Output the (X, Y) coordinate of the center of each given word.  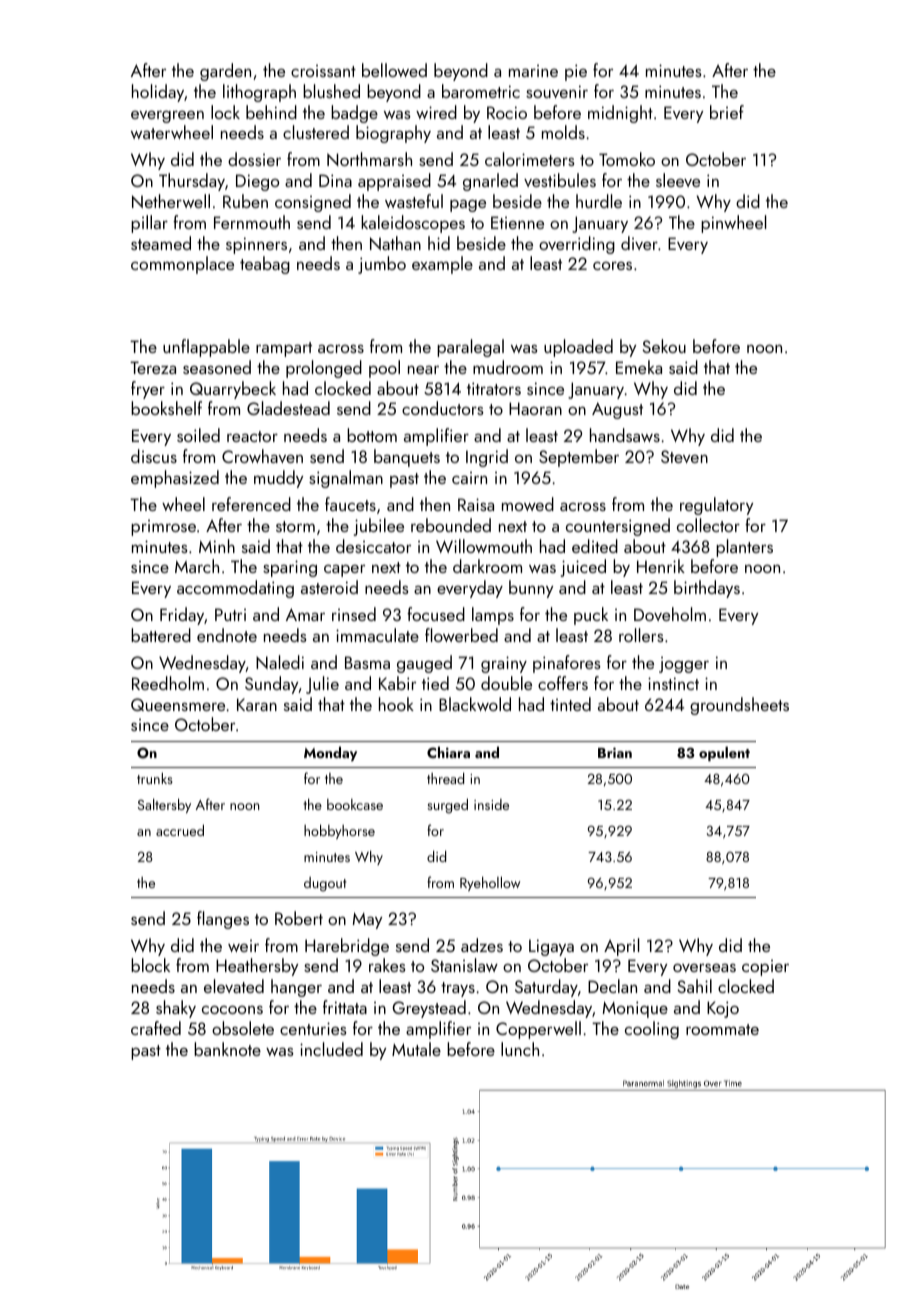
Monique (635, 1009)
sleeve (678, 180)
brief (727, 112)
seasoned (217, 367)
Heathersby (257, 967)
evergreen (167, 117)
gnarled (490, 182)
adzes (482, 945)
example (442, 265)
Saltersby (164, 805)
